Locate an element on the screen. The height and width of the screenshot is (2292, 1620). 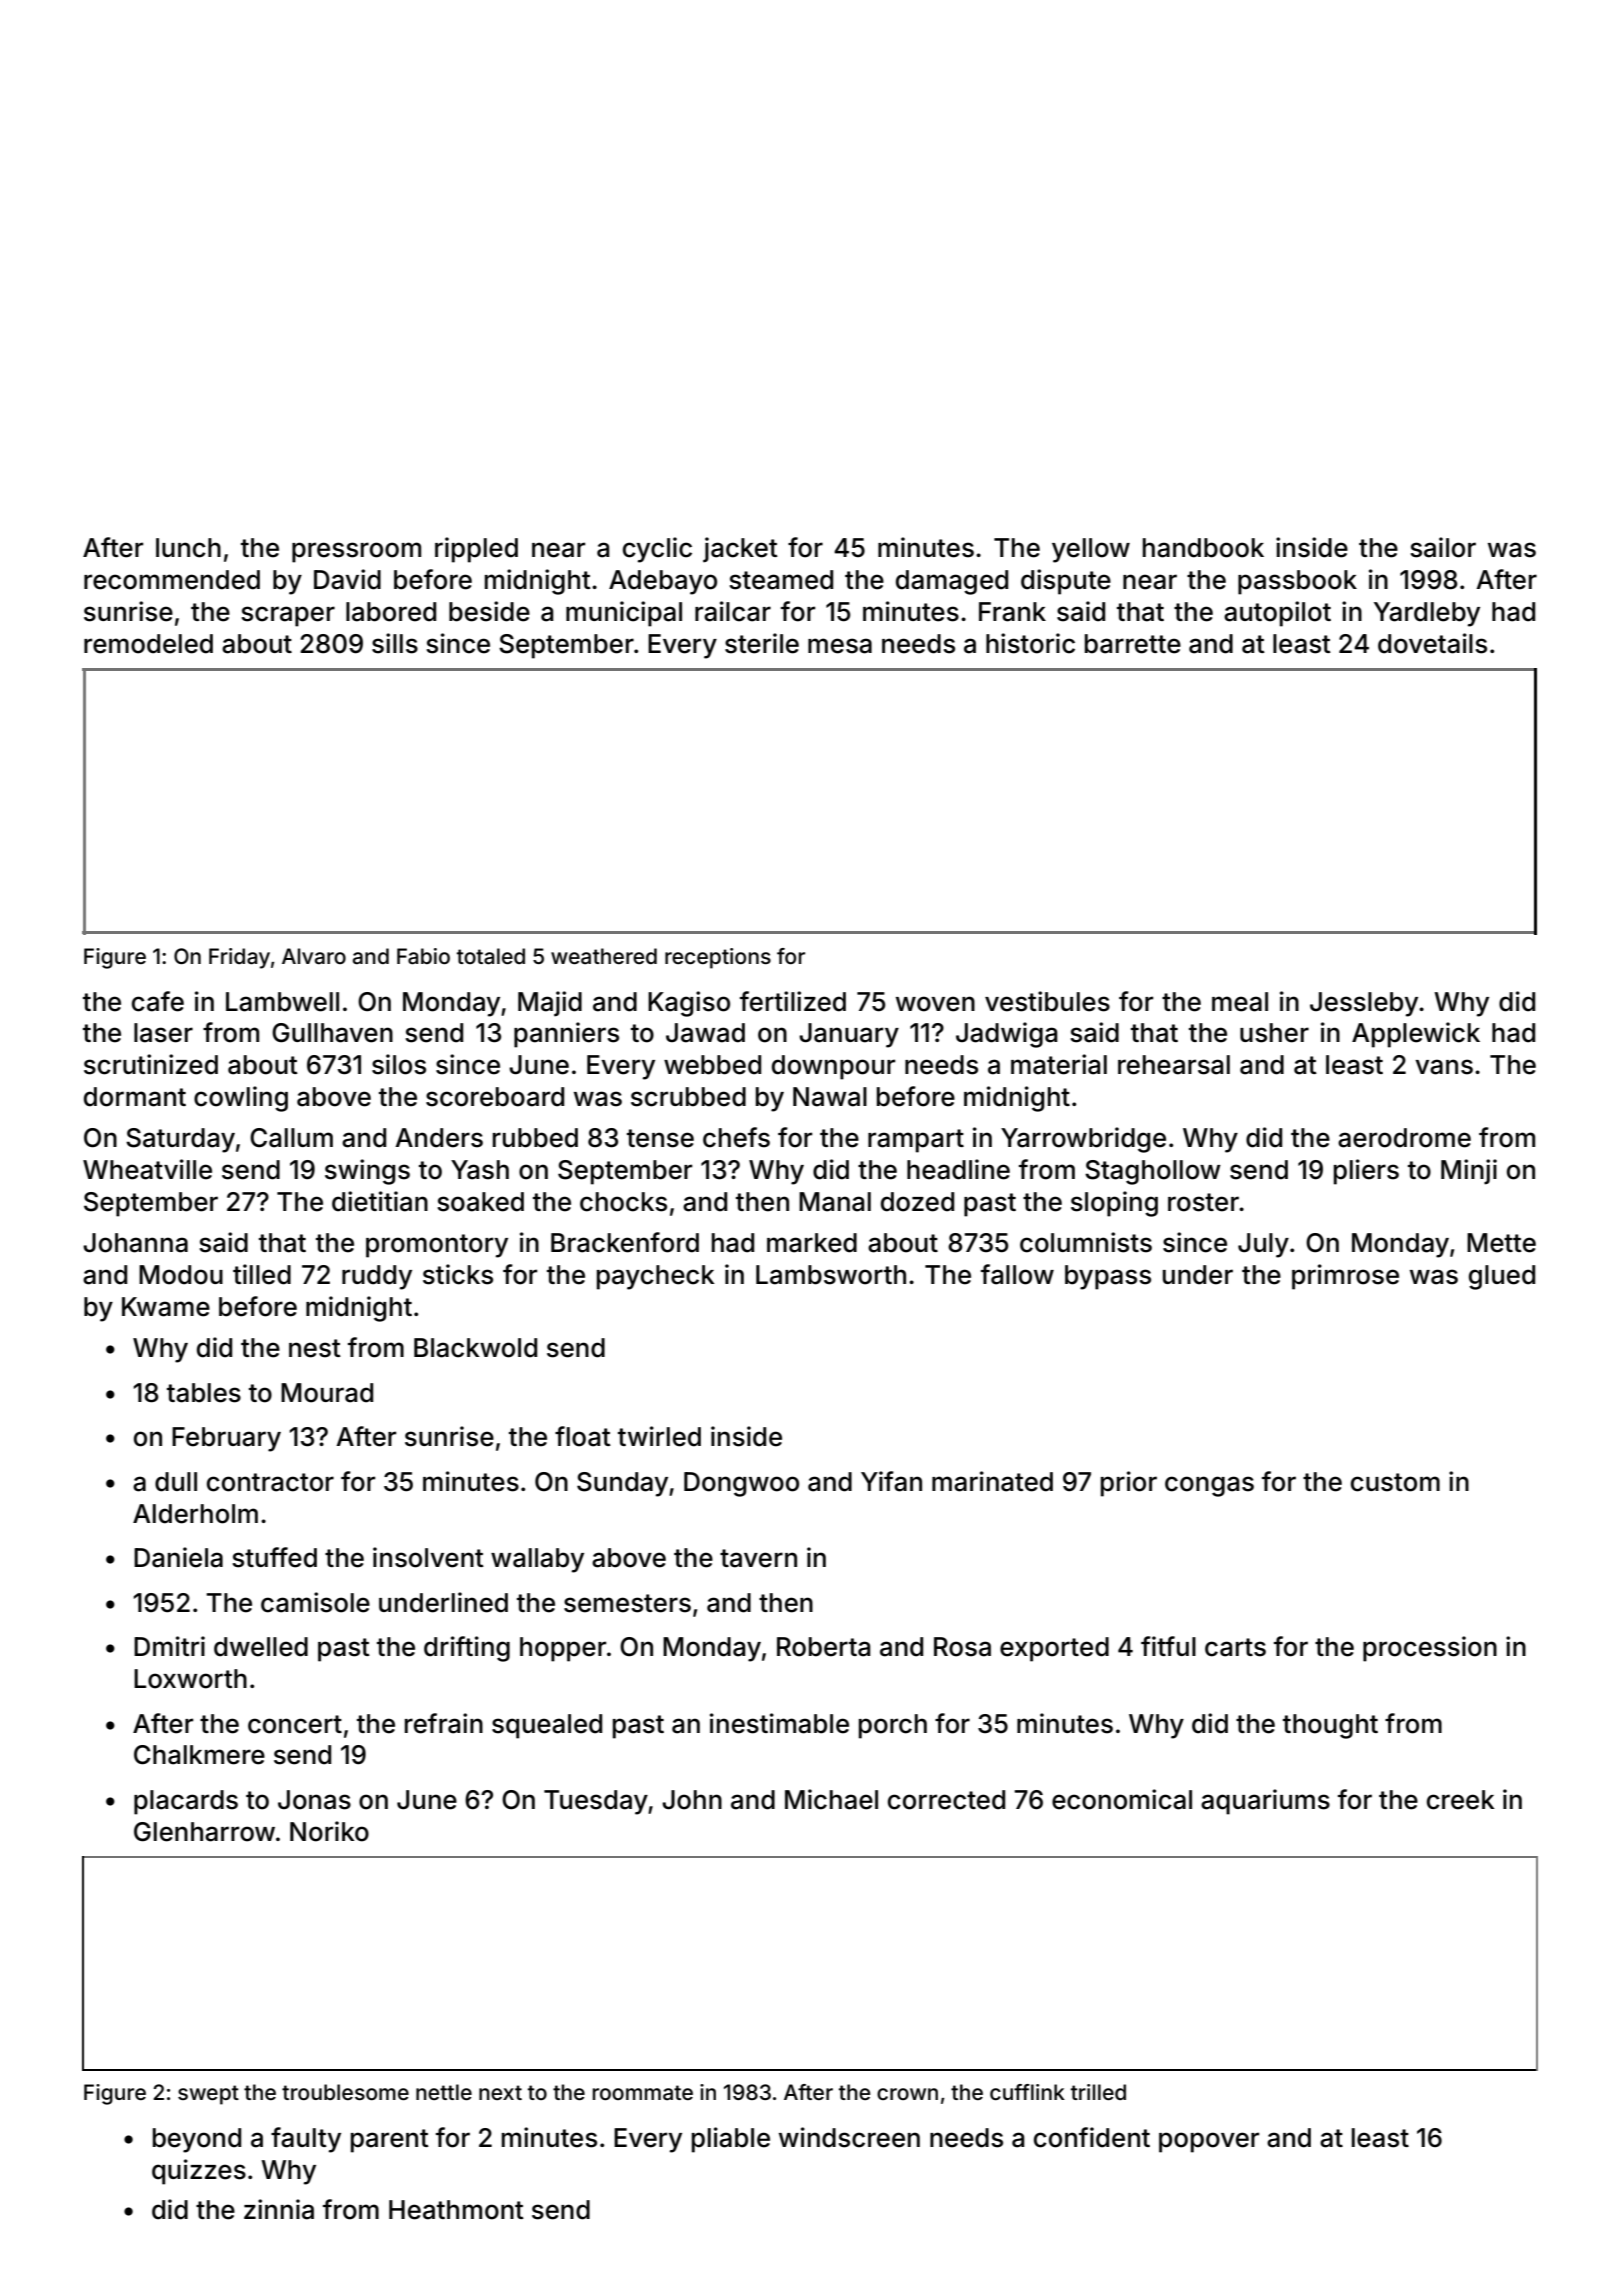
custom is located at coordinates (1395, 1482).
